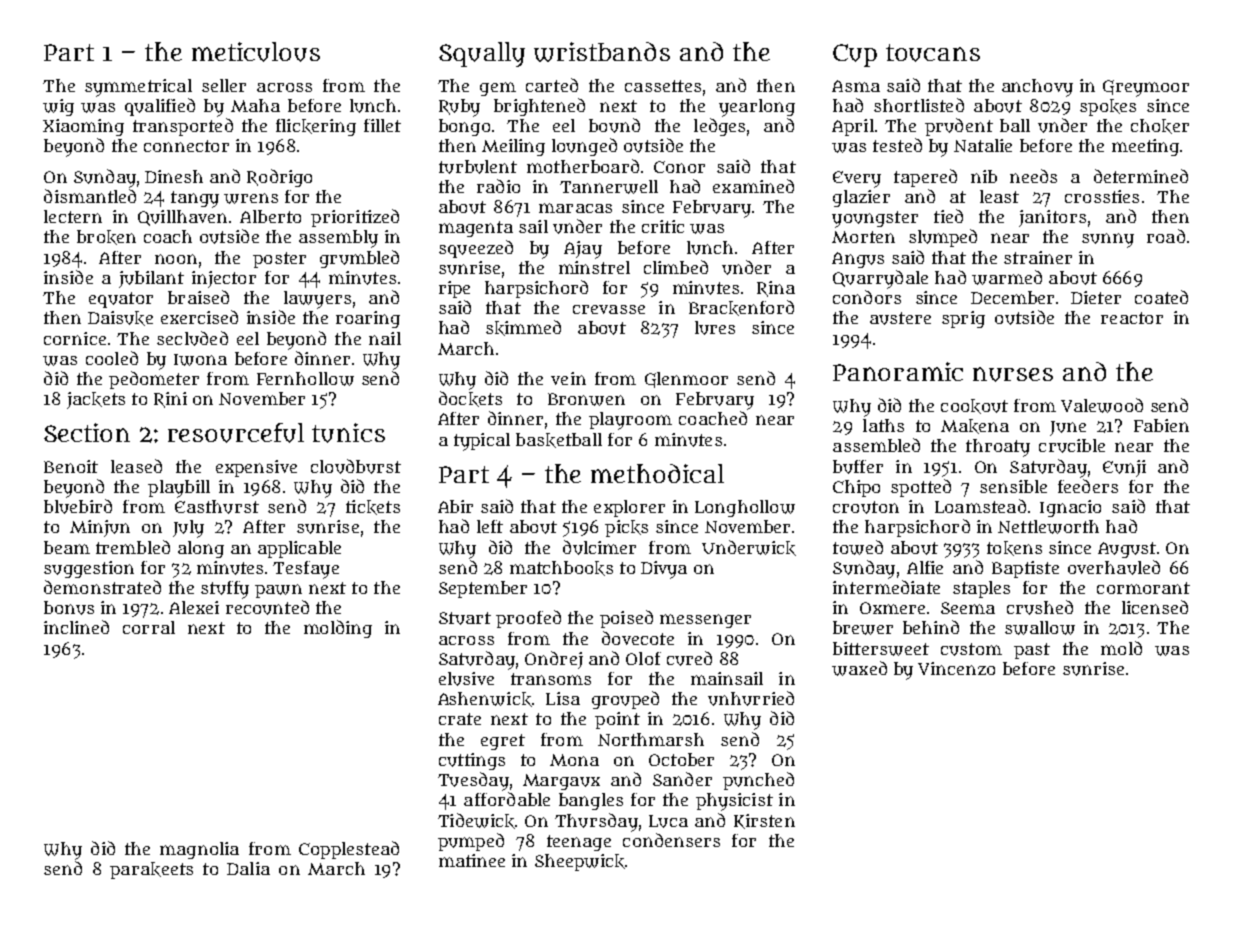 The image size is (1233, 952). Describe the element at coordinates (764, 821) in the document. I see `Kirsten` at that location.
